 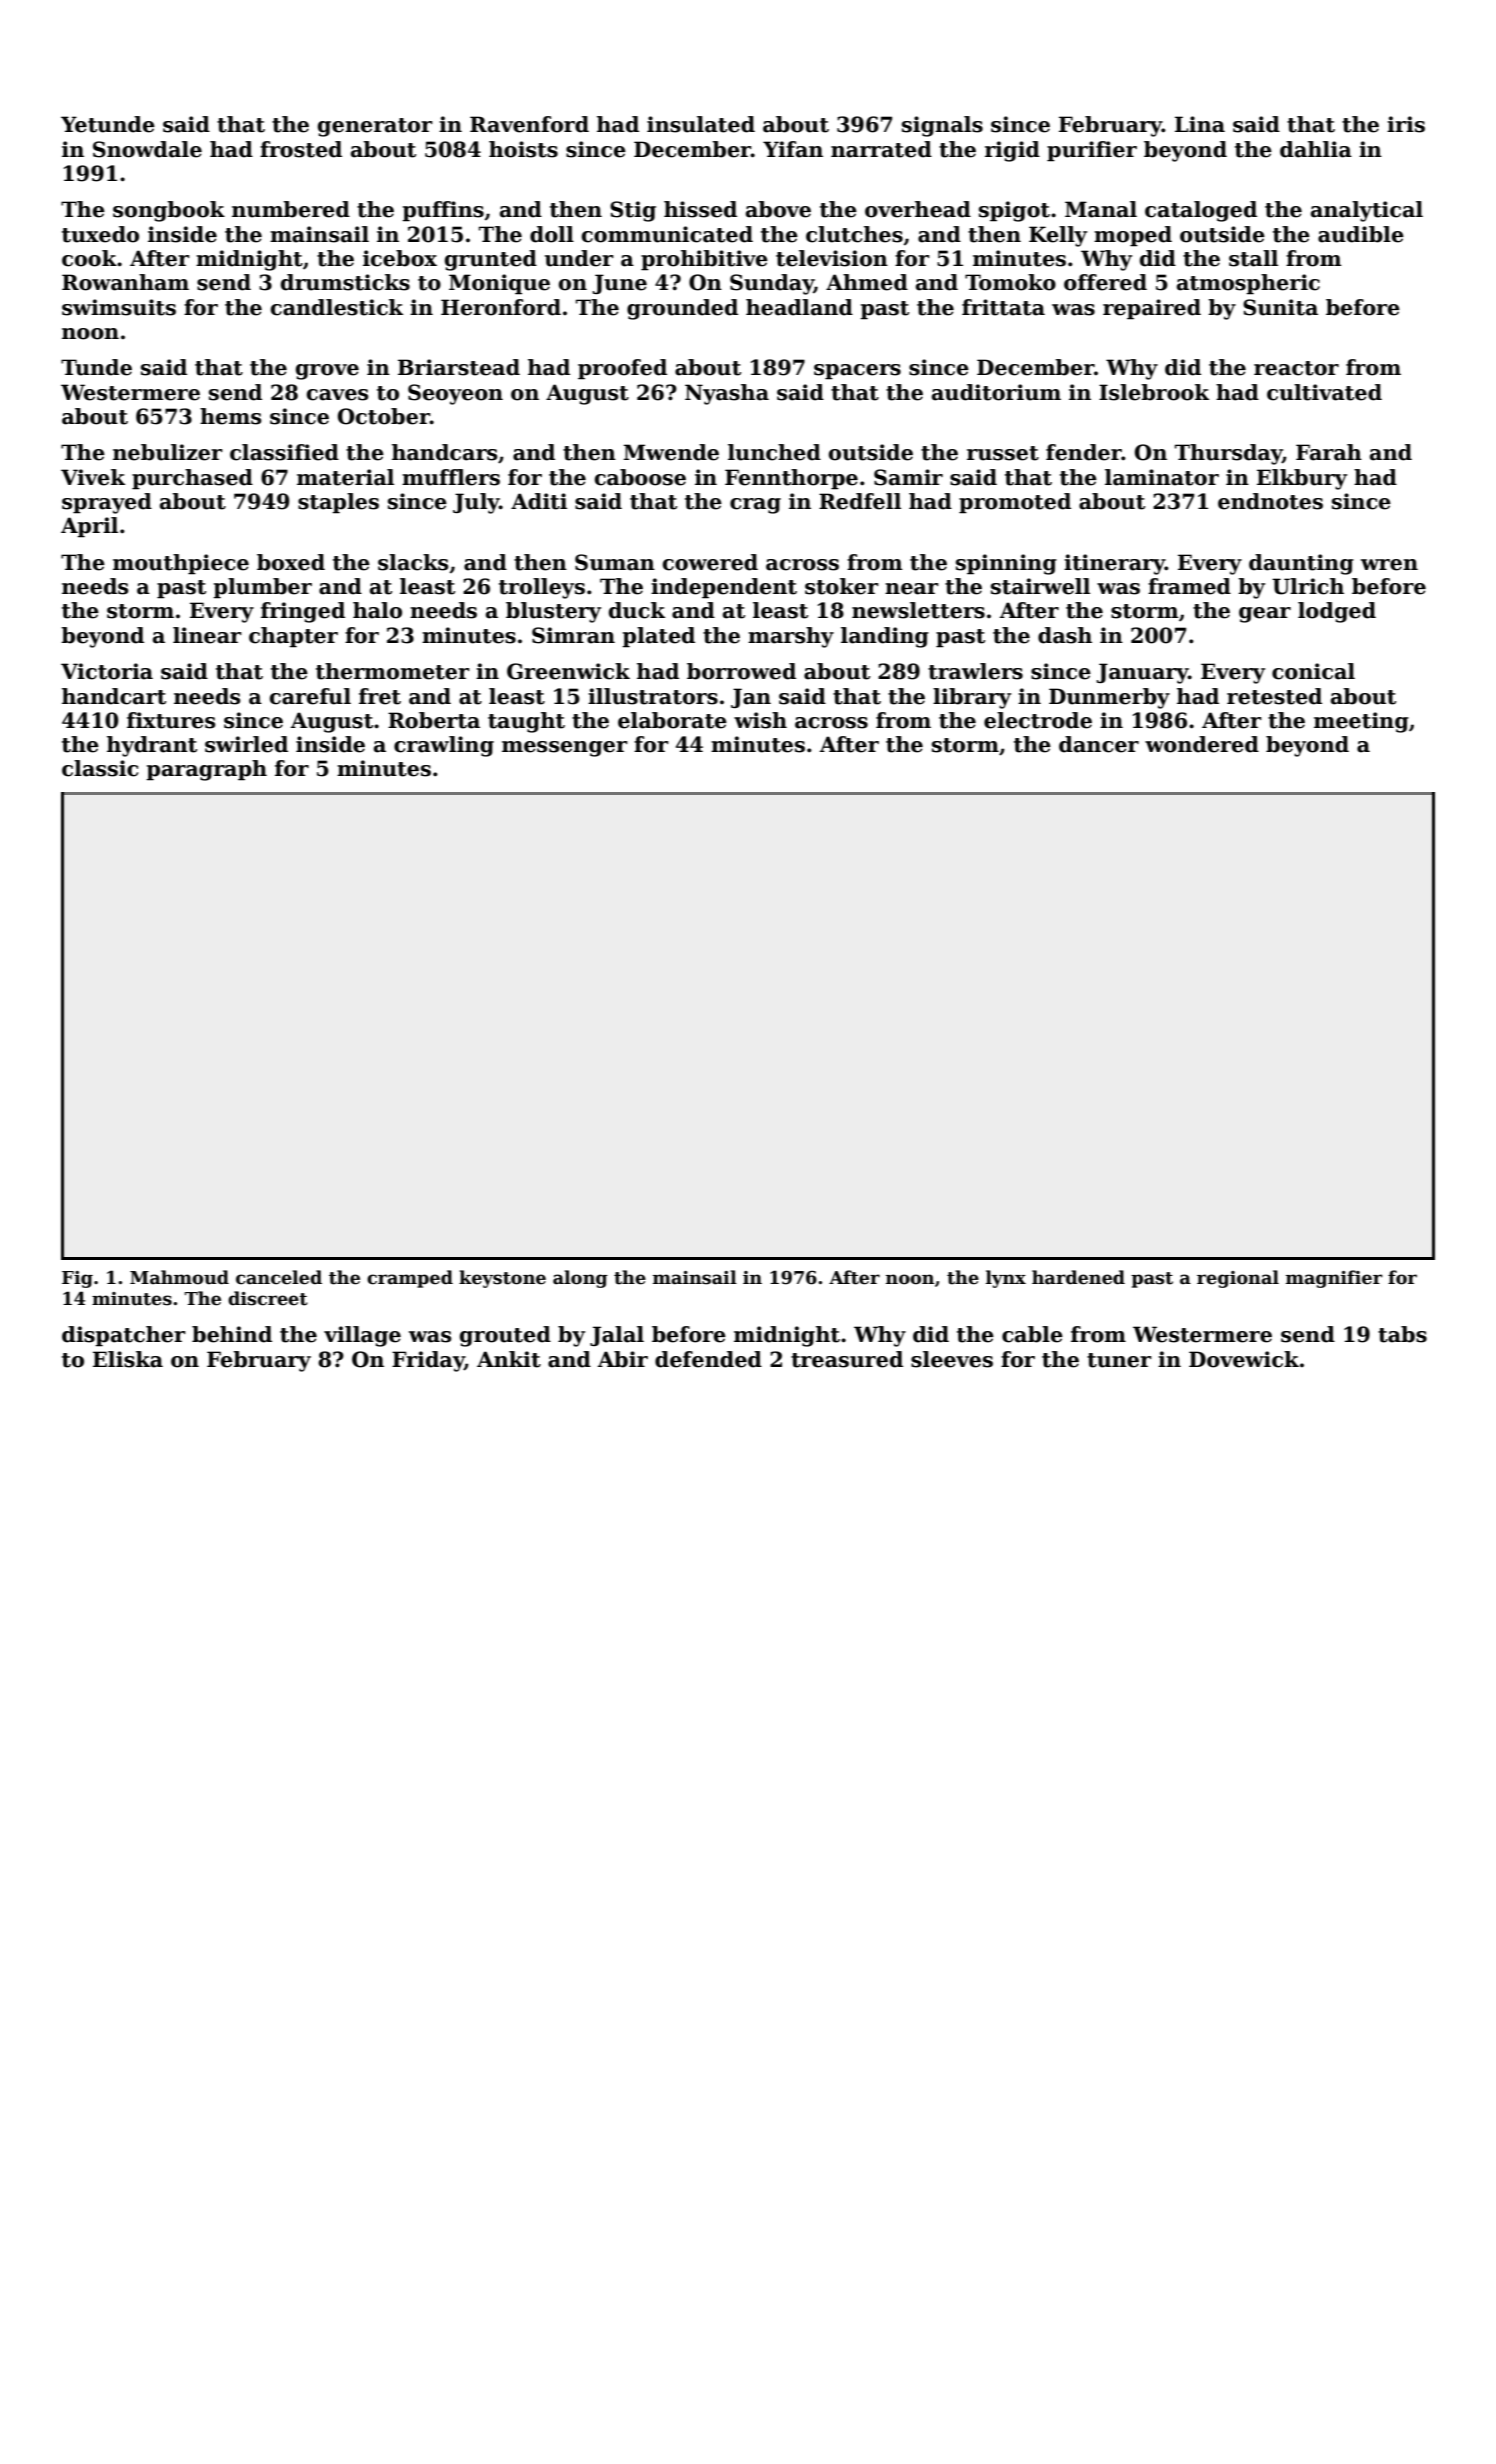 I want to click on thermometer, so click(x=393, y=671).
